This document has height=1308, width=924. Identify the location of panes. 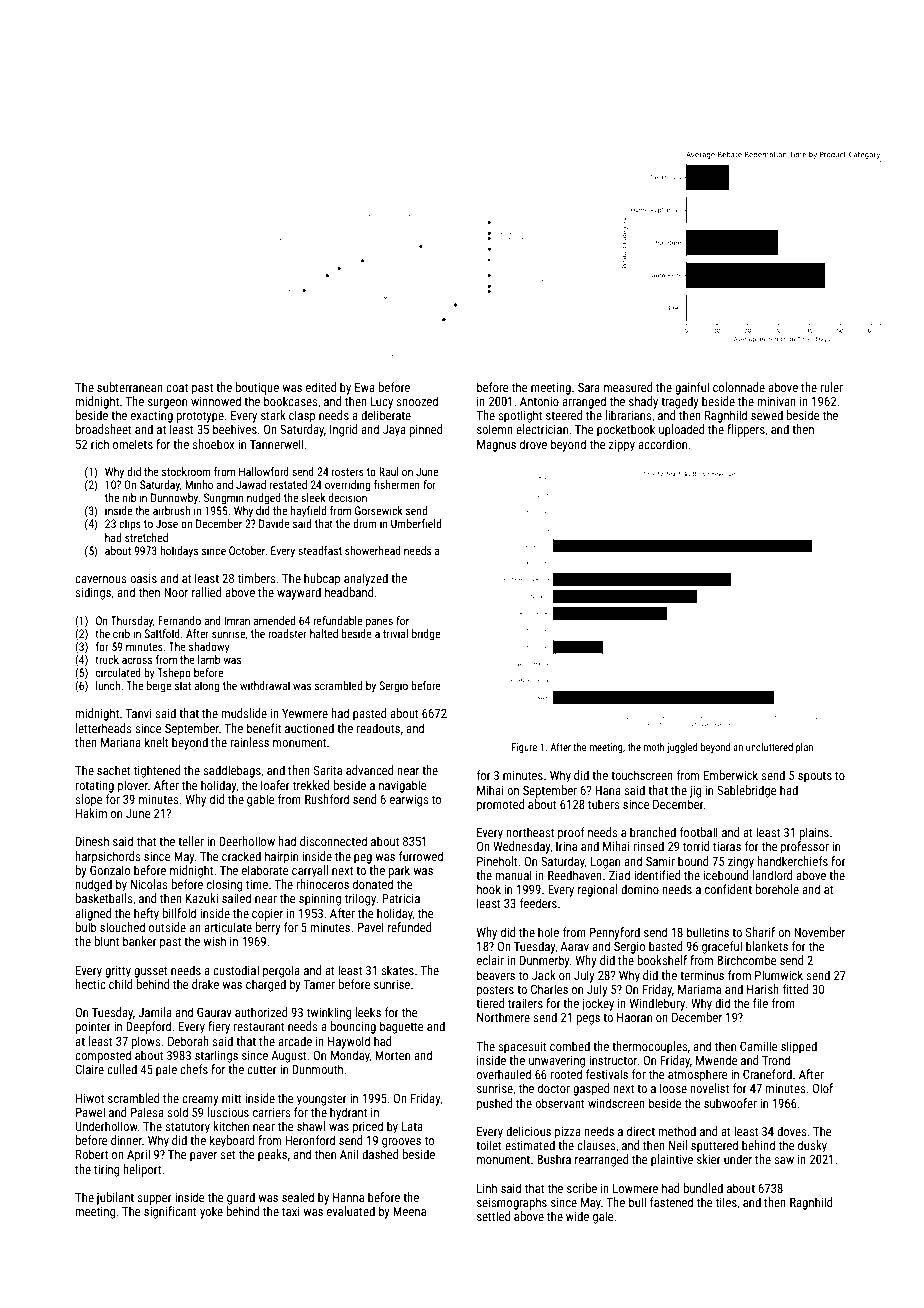
(379, 623).
